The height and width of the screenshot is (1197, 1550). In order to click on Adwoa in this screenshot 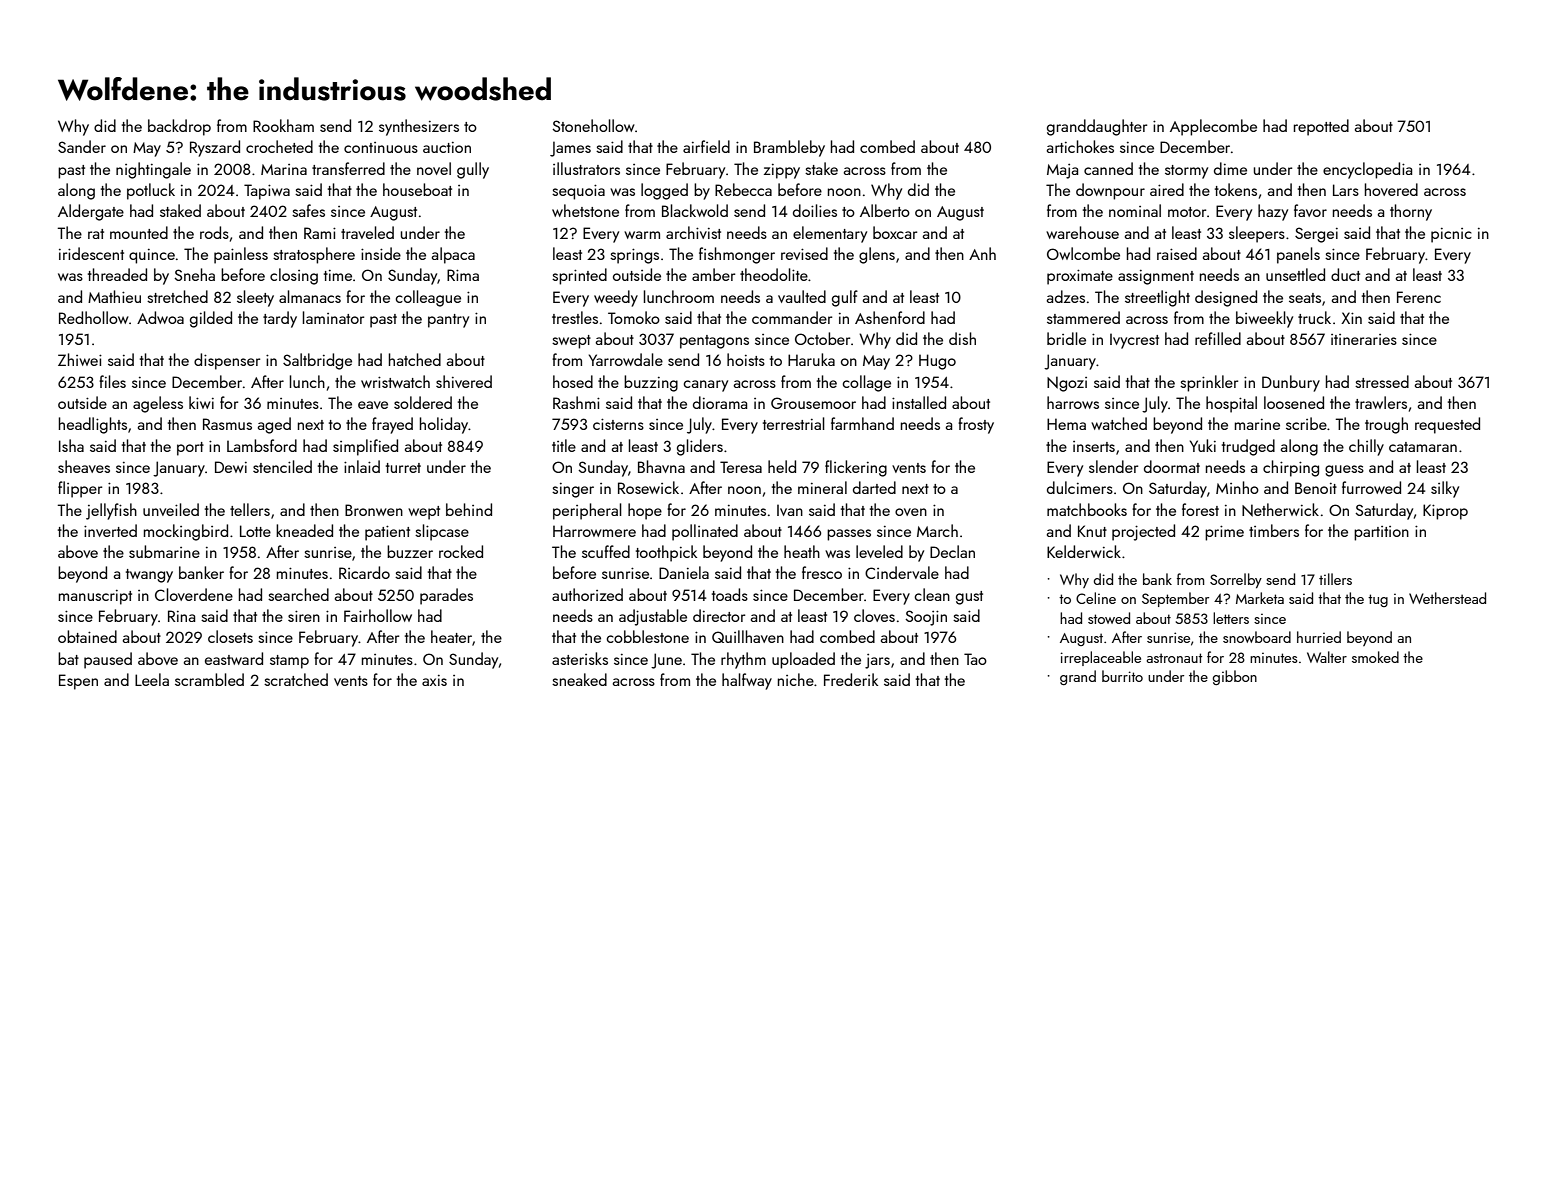, I will do `click(160, 317)`.
